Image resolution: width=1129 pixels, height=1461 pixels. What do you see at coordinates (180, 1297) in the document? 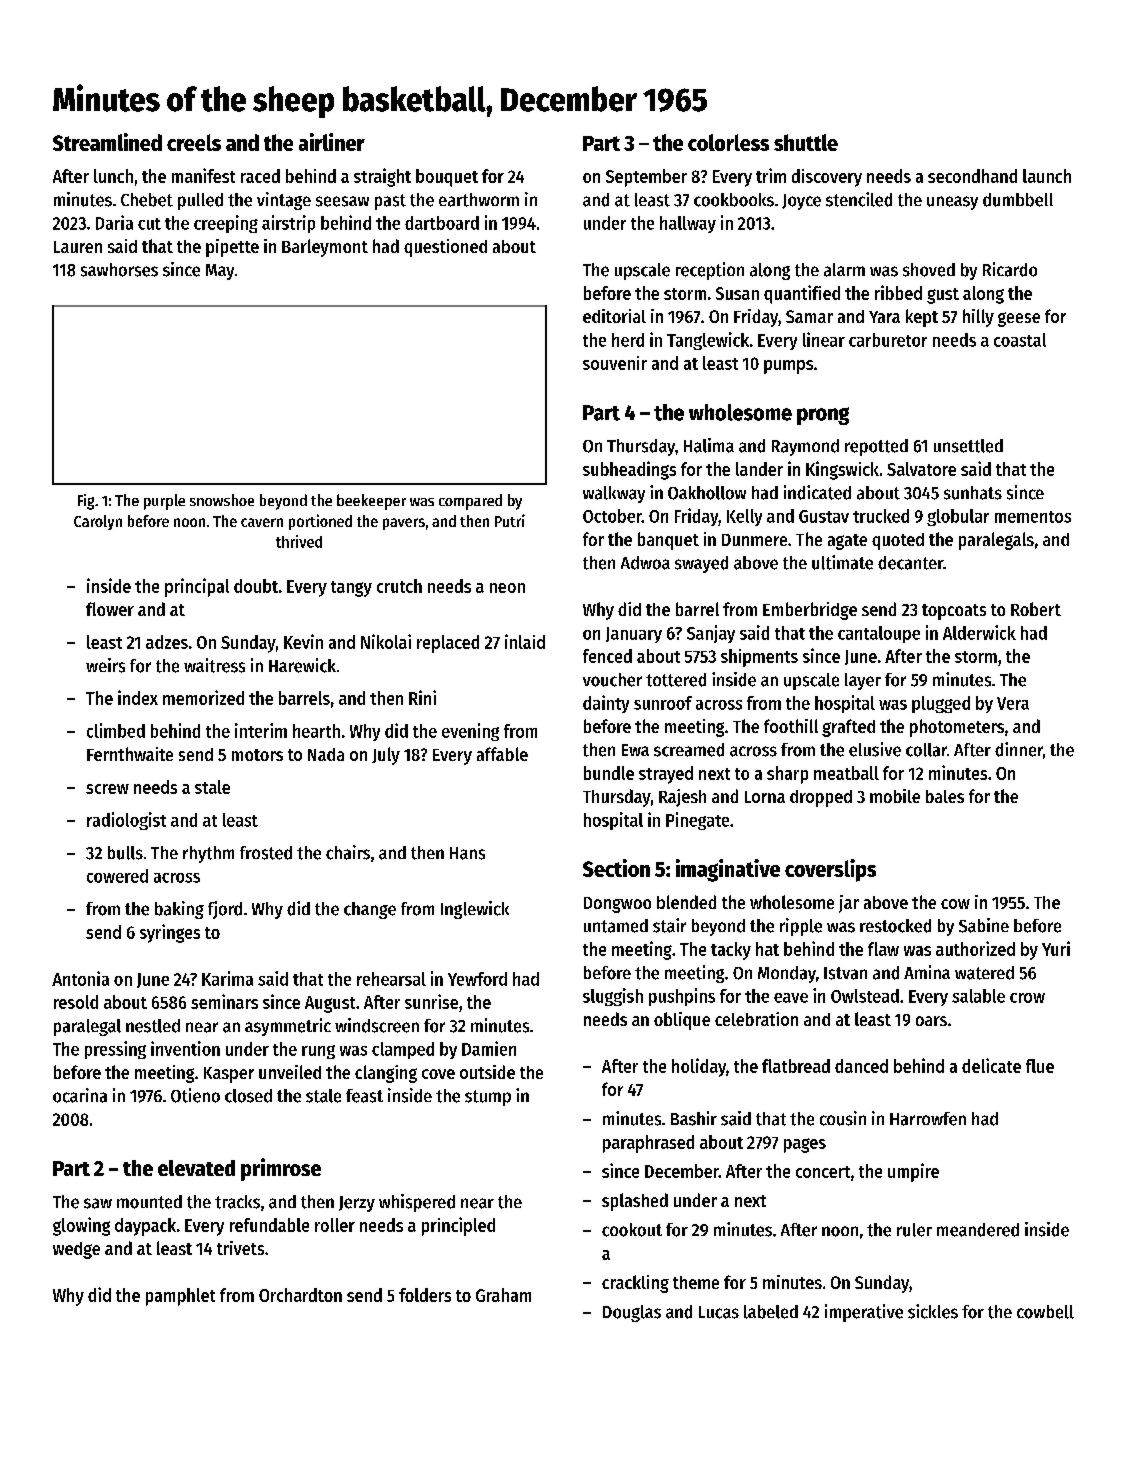
I see `pamphlet` at bounding box center [180, 1297].
